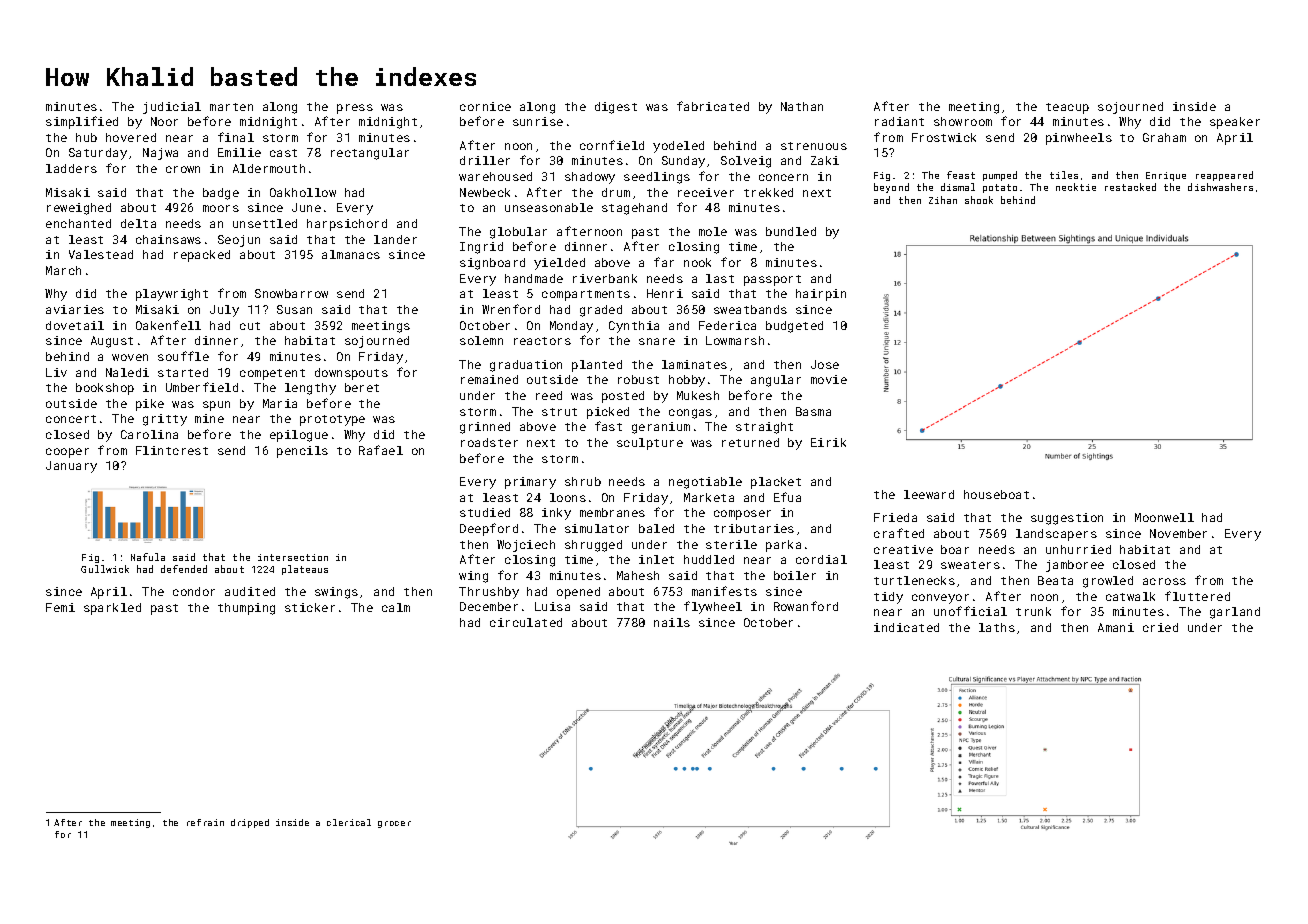 This screenshot has width=1308, height=924. I want to click on movie, so click(829, 379).
